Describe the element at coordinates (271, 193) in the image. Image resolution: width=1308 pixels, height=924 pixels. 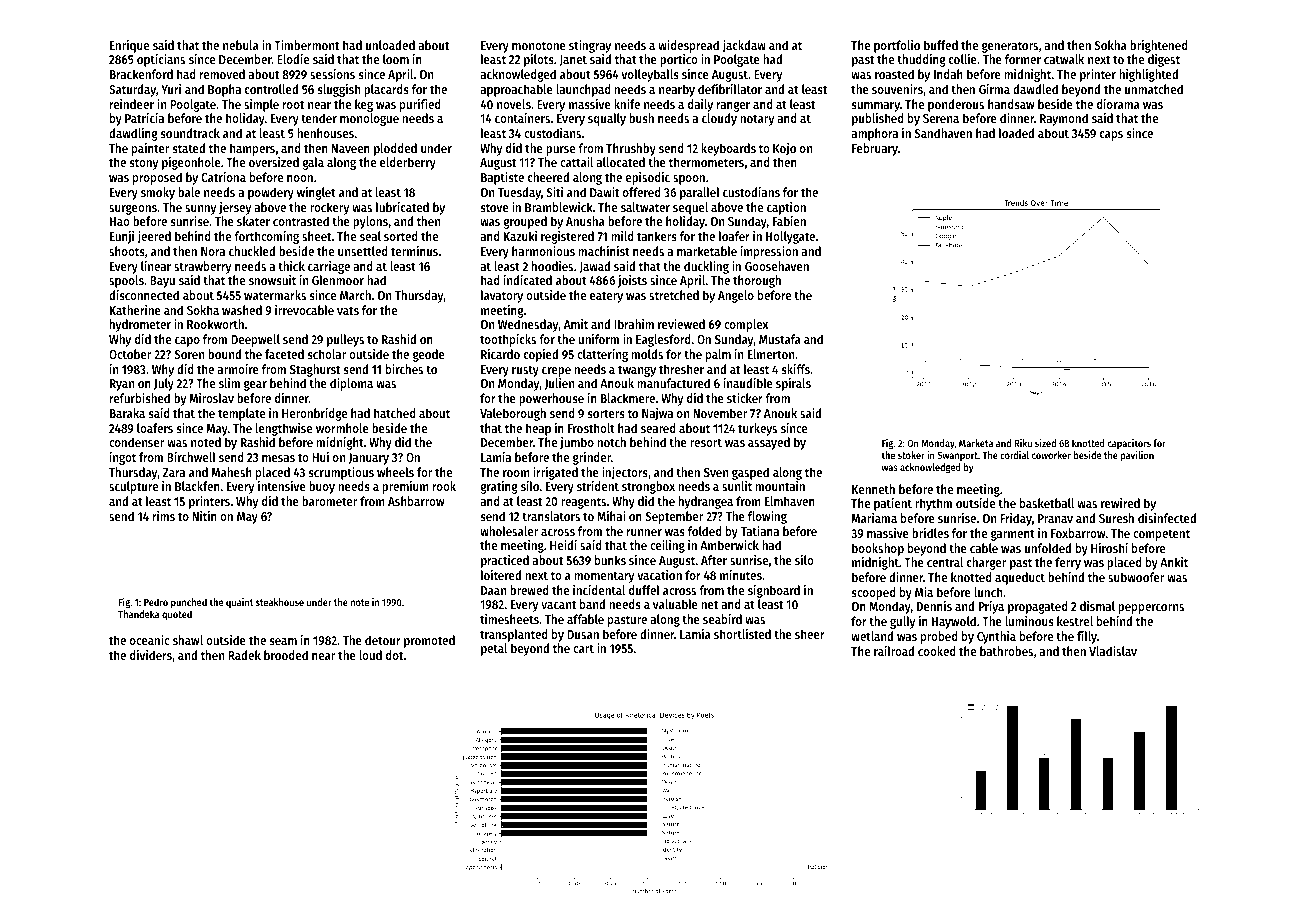
I see `powdery` at that location.
